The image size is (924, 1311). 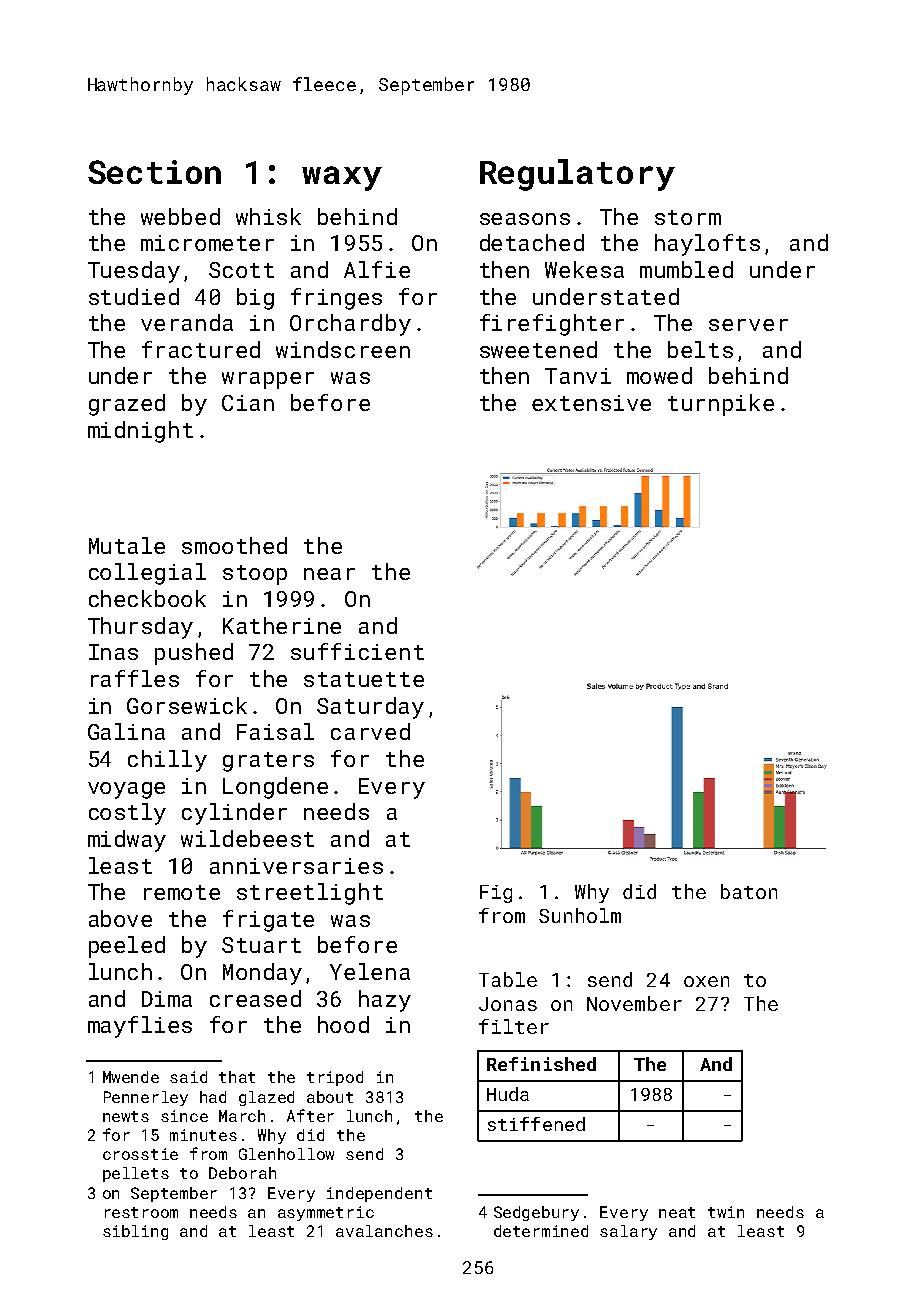 I want to click on midnight, so click(x=140, y=432).
